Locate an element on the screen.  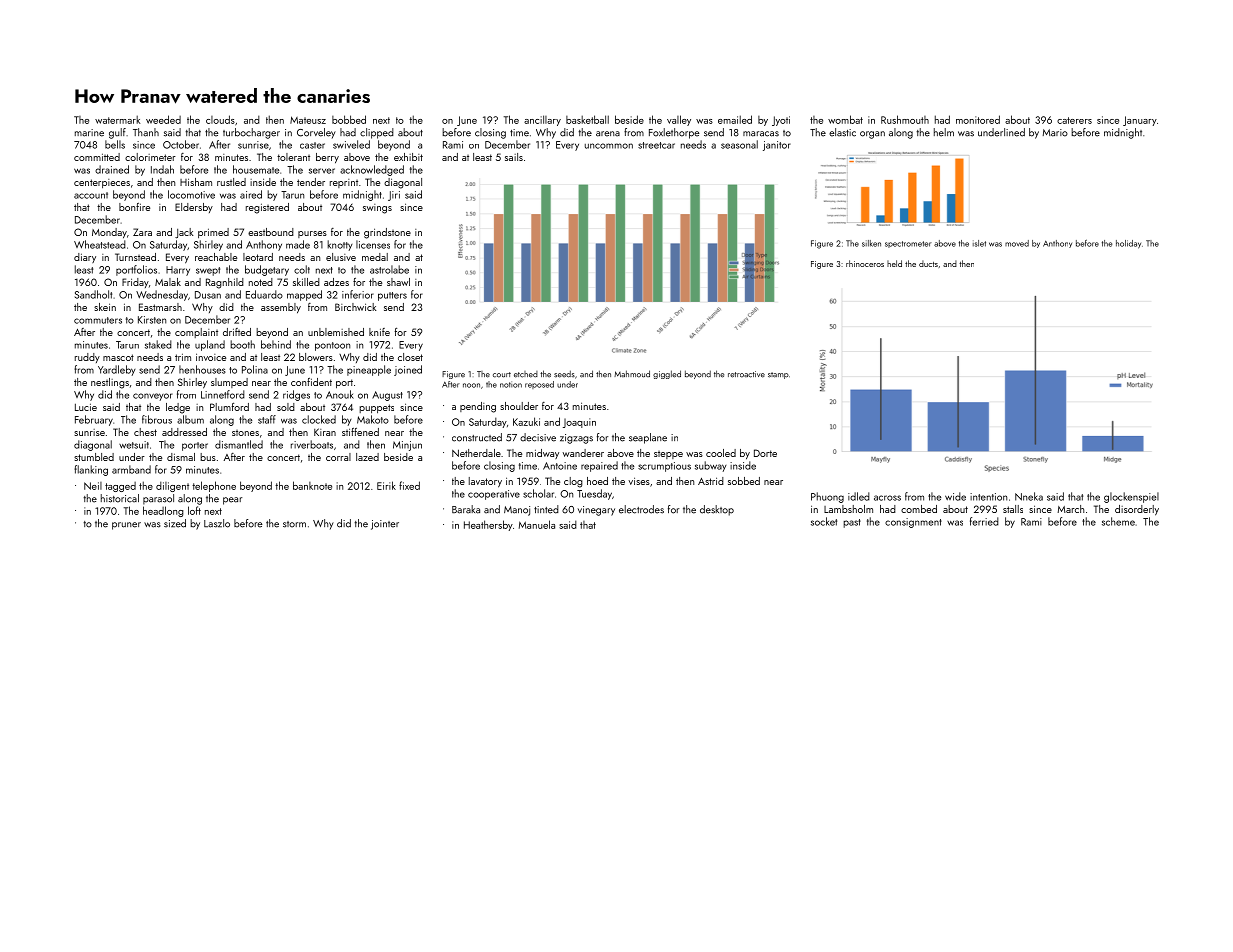
basketball is located at coordinates (587, 119).
